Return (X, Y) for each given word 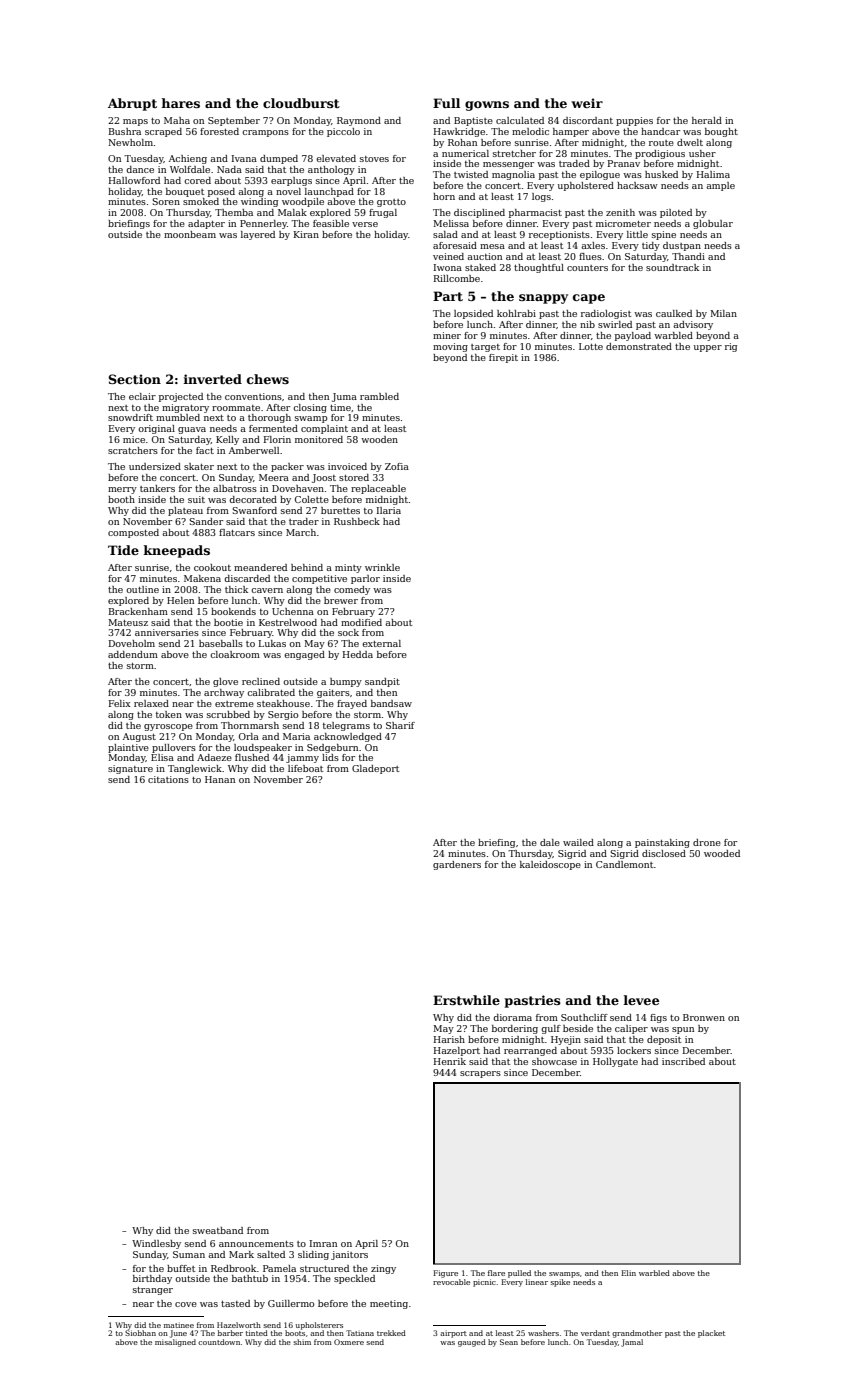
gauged (472, 1343)
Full (446, 103)
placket (711, 1334)
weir (587, 103)
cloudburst (301, 103)
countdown (219, 1342)
